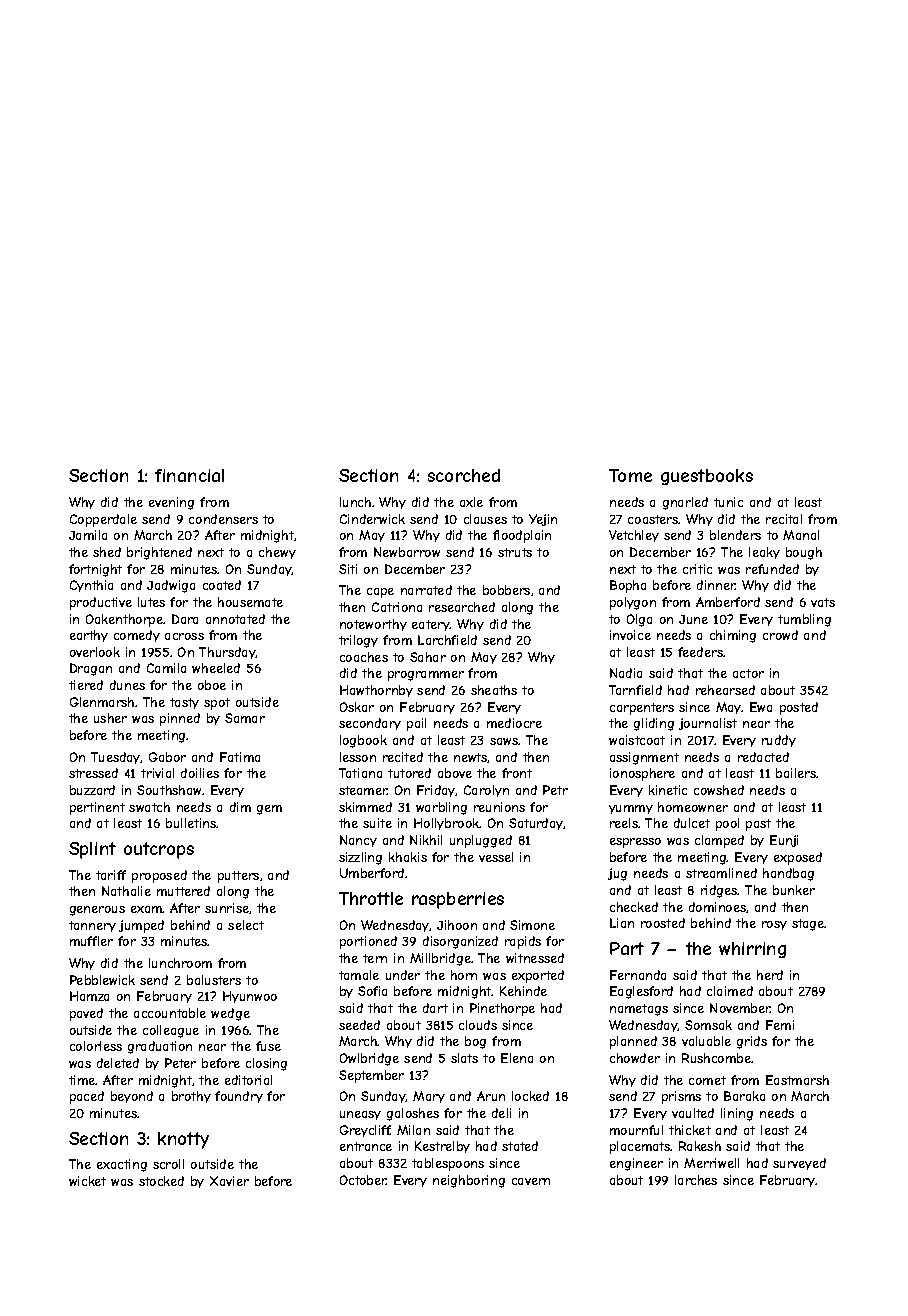  Describe the element at coordinates (183, 1140) in the screenshot. I see `knotty` at that location.
